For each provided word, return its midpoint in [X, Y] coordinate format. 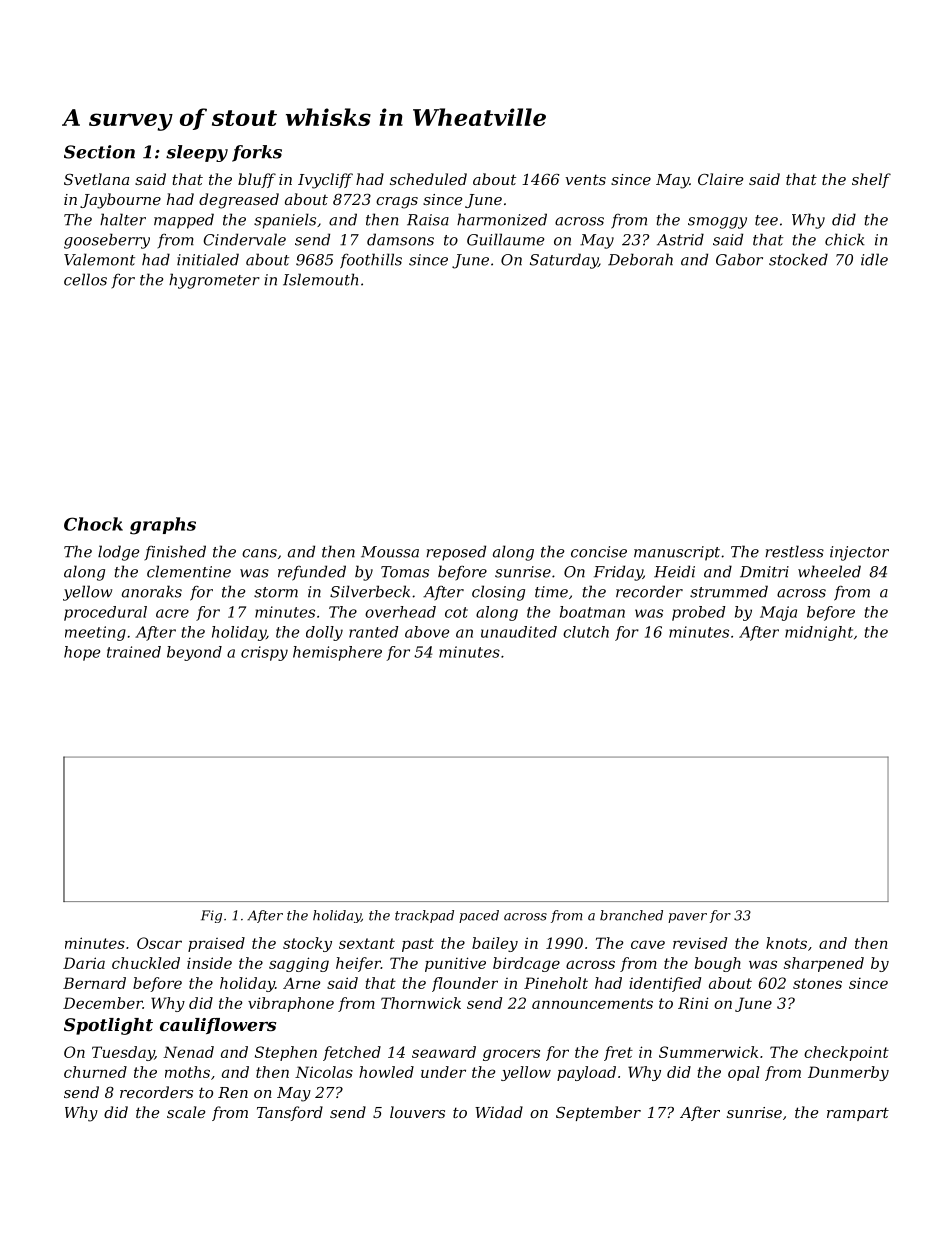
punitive [455, 964]
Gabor [739, 259]
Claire [720, 179]
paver [687, 918]
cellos [85, 279]
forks [257, 153]
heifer [358, 964]
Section [99, 152]
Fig [211, 916]
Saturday [564, 261]
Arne [301, 983]
